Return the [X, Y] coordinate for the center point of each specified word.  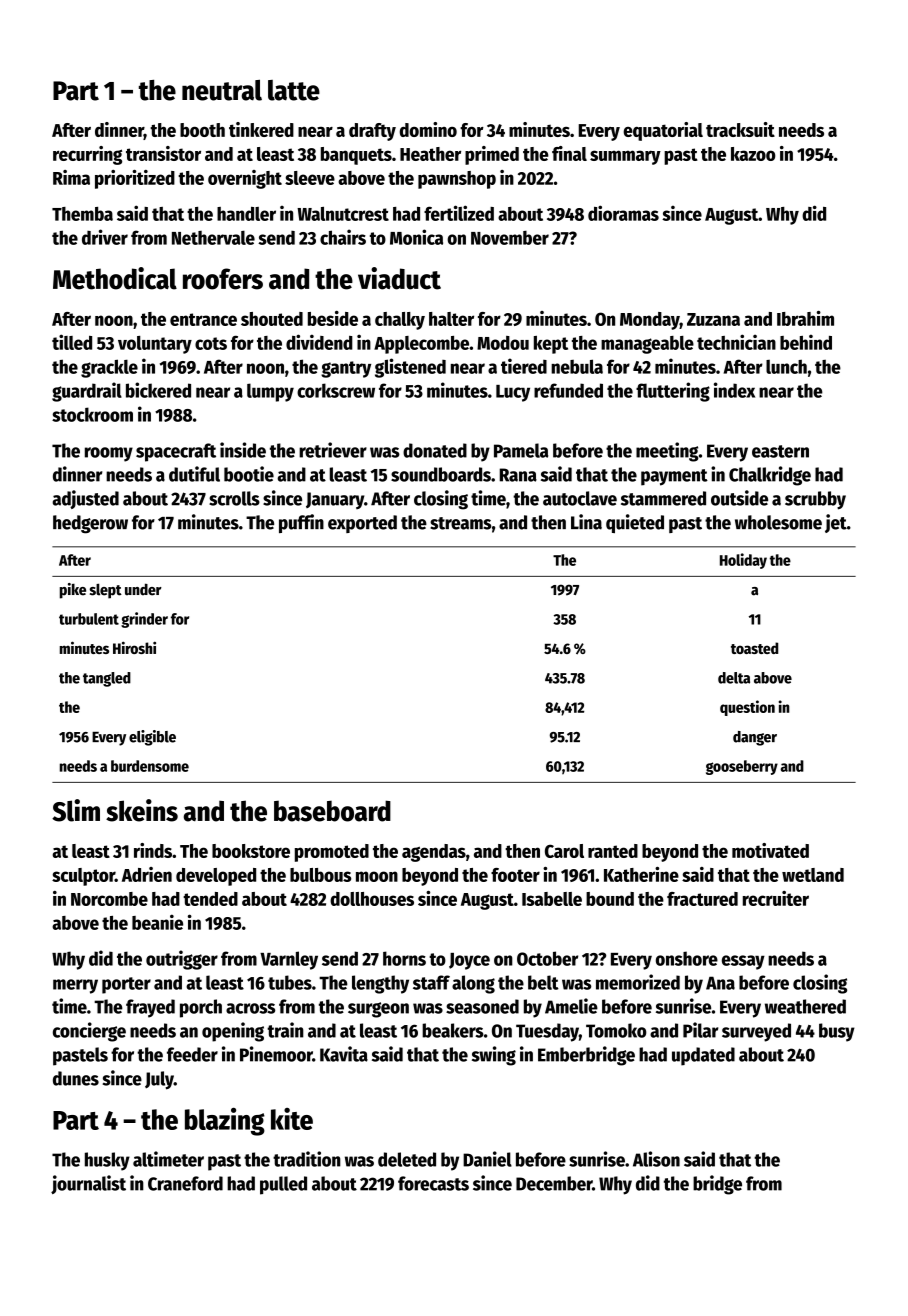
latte [294, 90]
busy [837, 1032]
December [554, 1183]
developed [216, 877]
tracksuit [740, 129]
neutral [222, 90]
